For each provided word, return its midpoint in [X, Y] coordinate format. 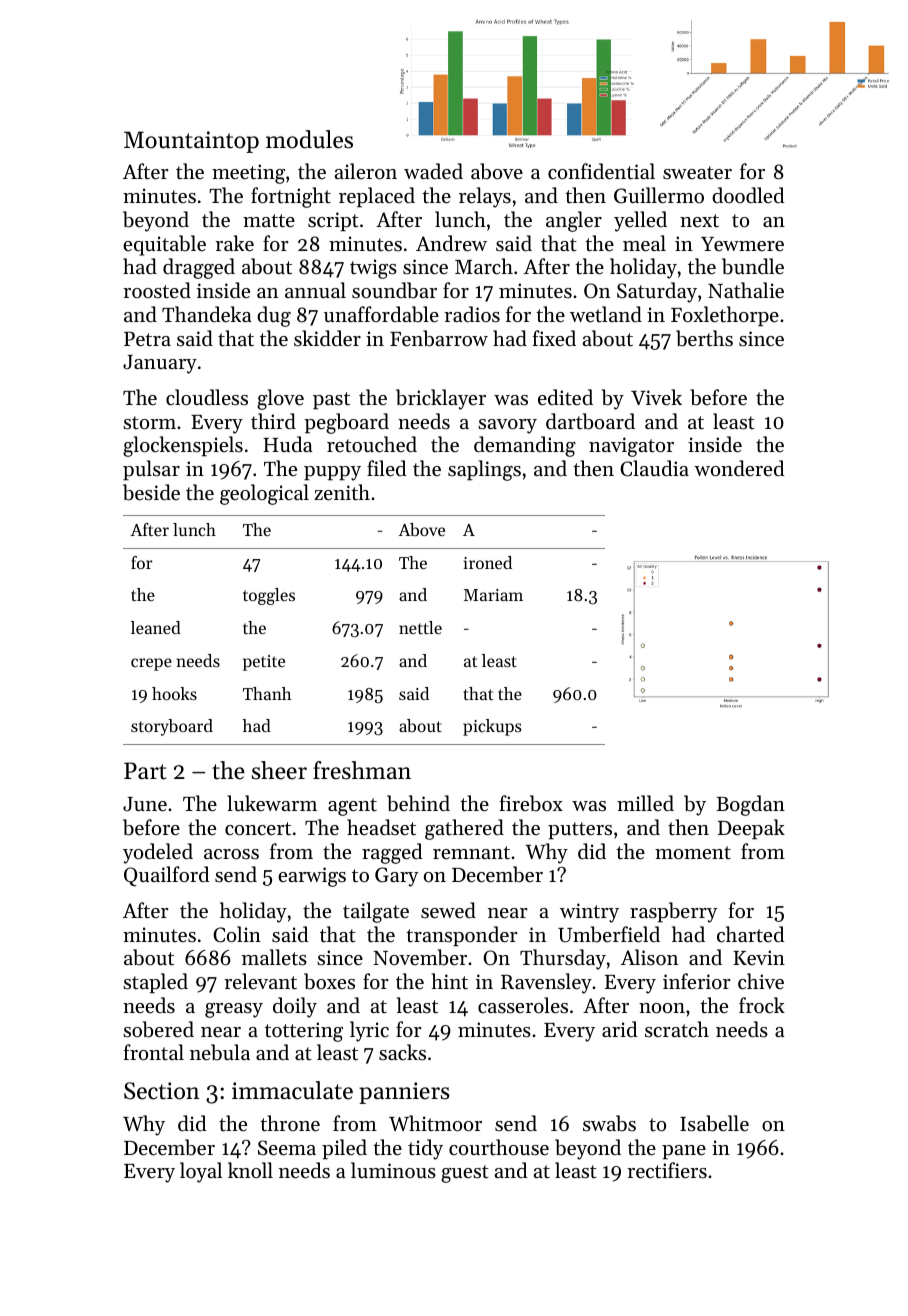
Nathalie [746, 290]
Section [162, 1091]
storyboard [172, 727]
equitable [164, 245]
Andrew [451, 243]
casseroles [523, 1005]
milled [645, 803]
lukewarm [272, 803]
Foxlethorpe [725, 316]
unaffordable [381, 314]
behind [418, 803]
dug [274, 316]
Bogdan [750, 805]
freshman [362, 770]
